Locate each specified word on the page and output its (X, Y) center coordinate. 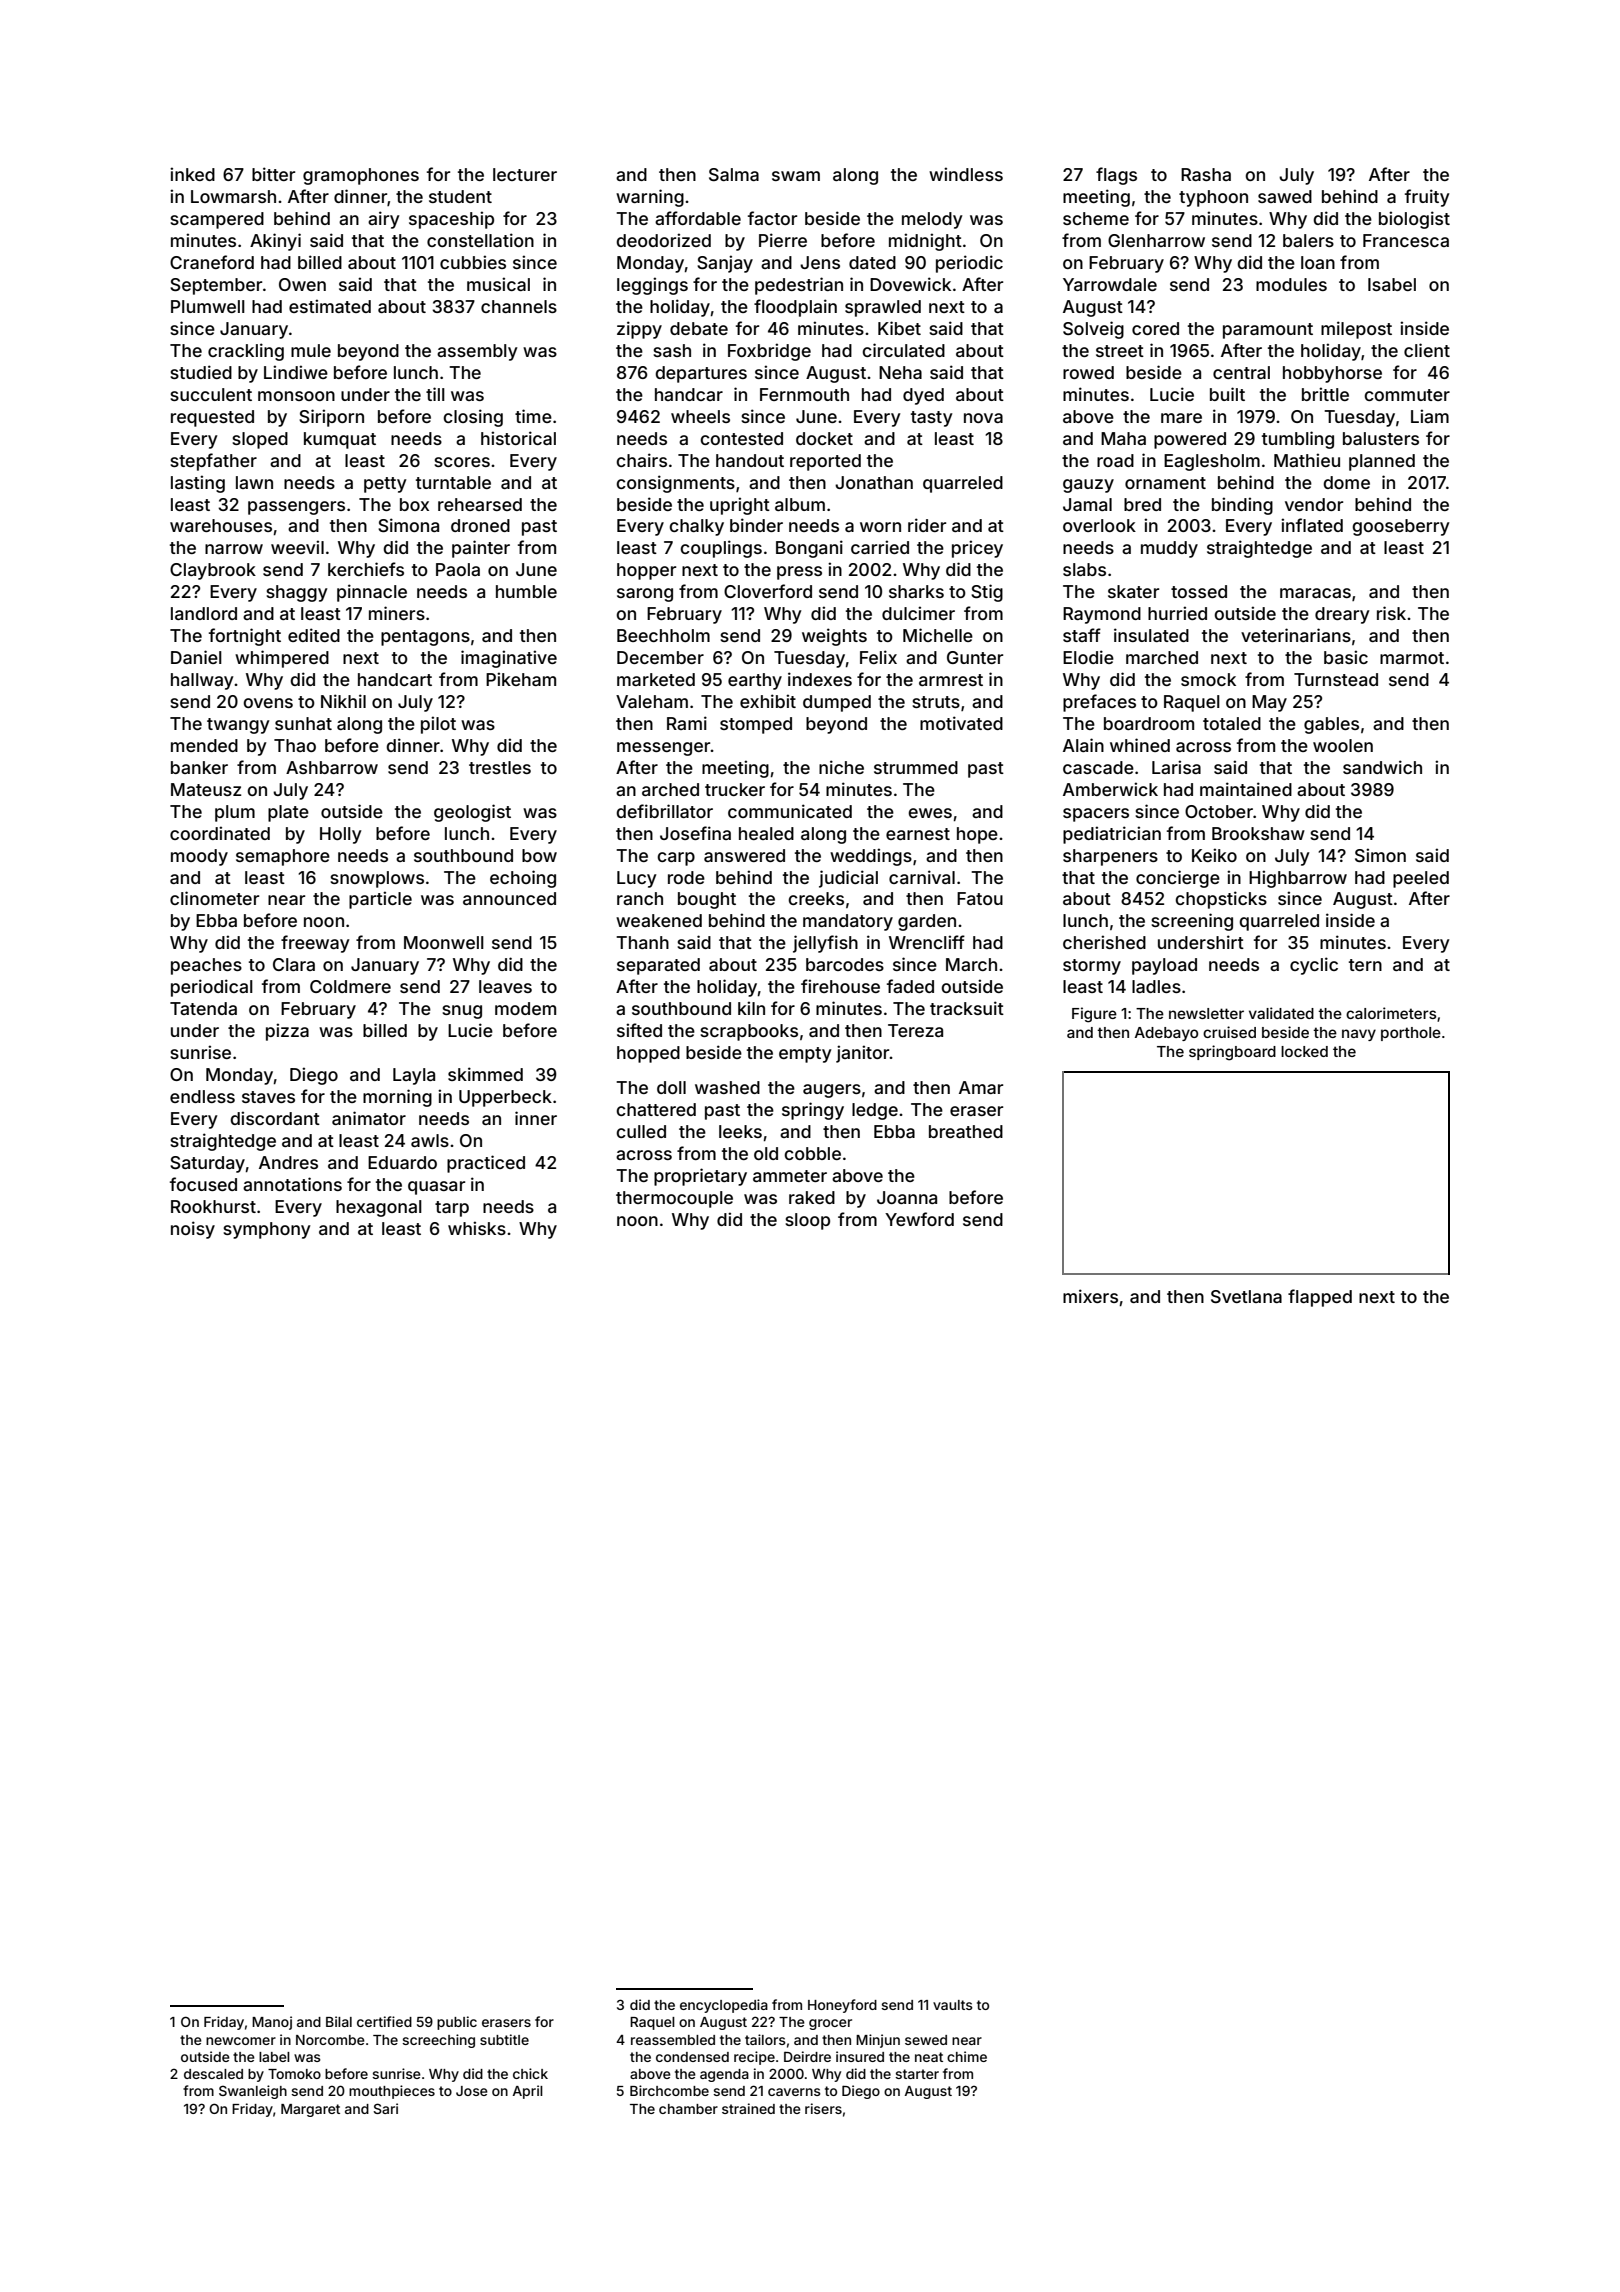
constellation (480, 240)
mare (1181, 418)
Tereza (915, 1030)
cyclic (1314, 966)
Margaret (310, 2110)
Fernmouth (804, 394)
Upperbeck (505, 1098)
